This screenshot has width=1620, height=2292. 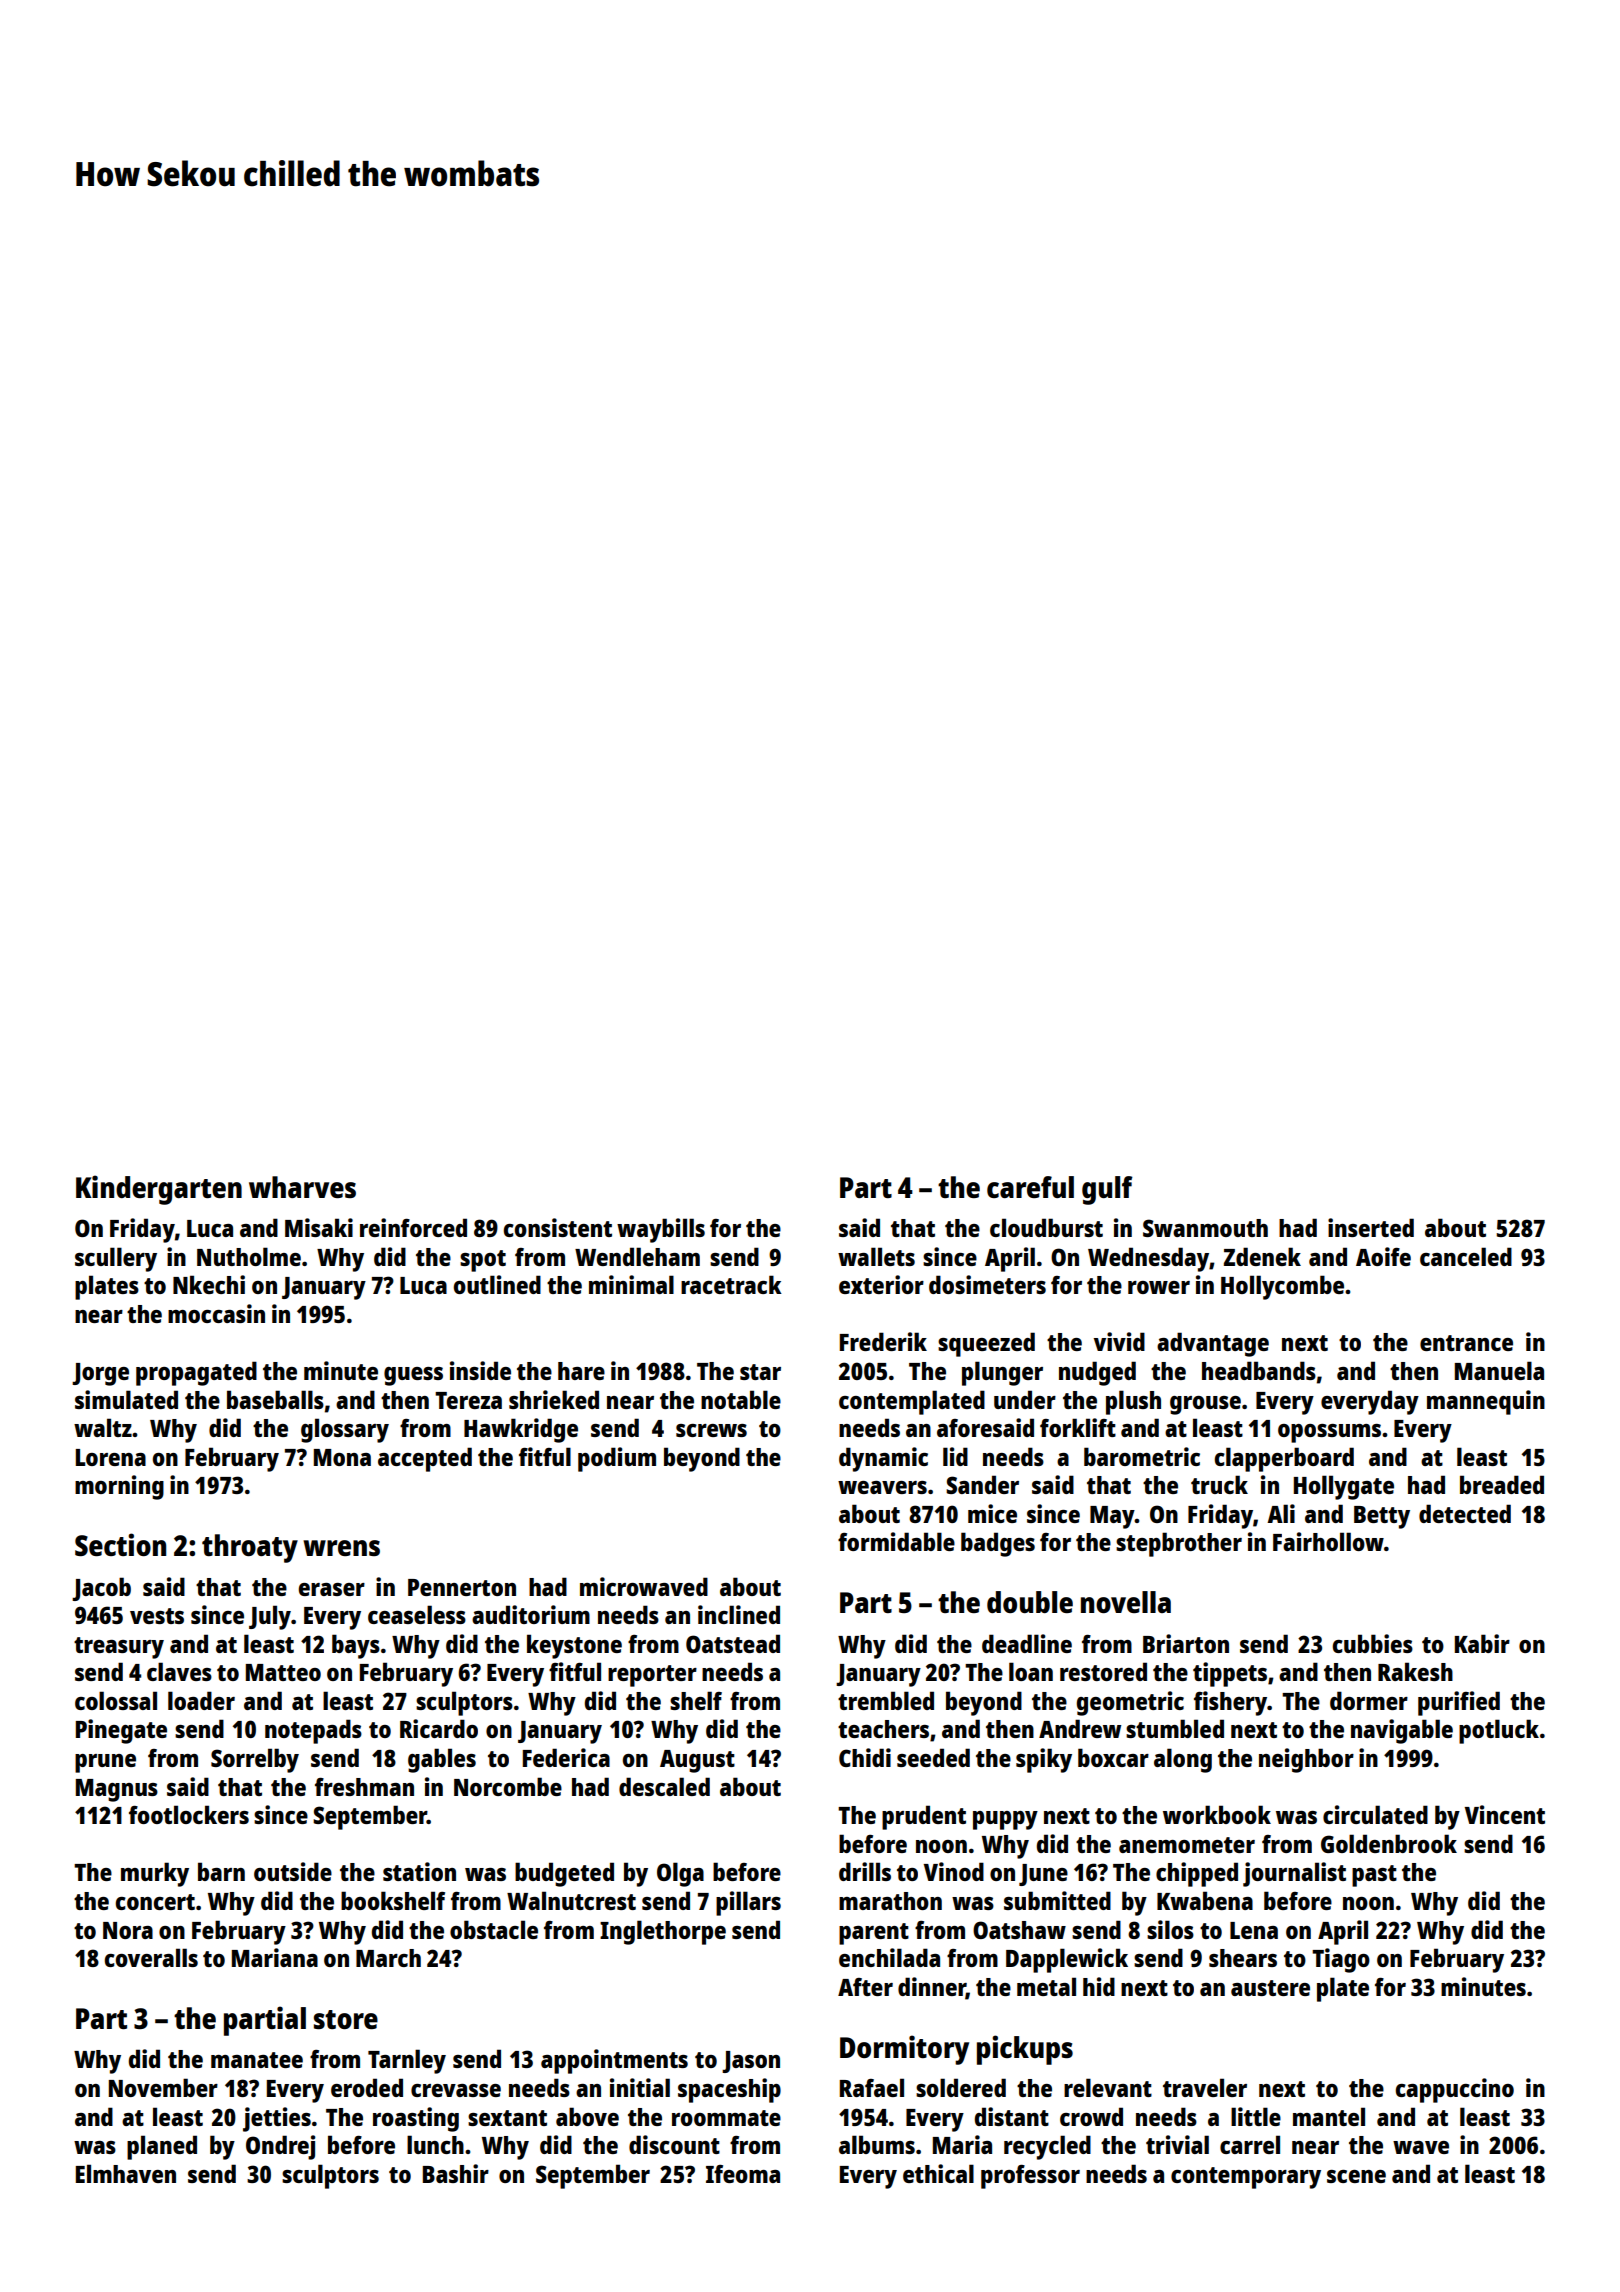 What do you see at coordinates (1246, 2178) in the screenshot?
I see `contemporary` at bounding box center [1246, 2178].
